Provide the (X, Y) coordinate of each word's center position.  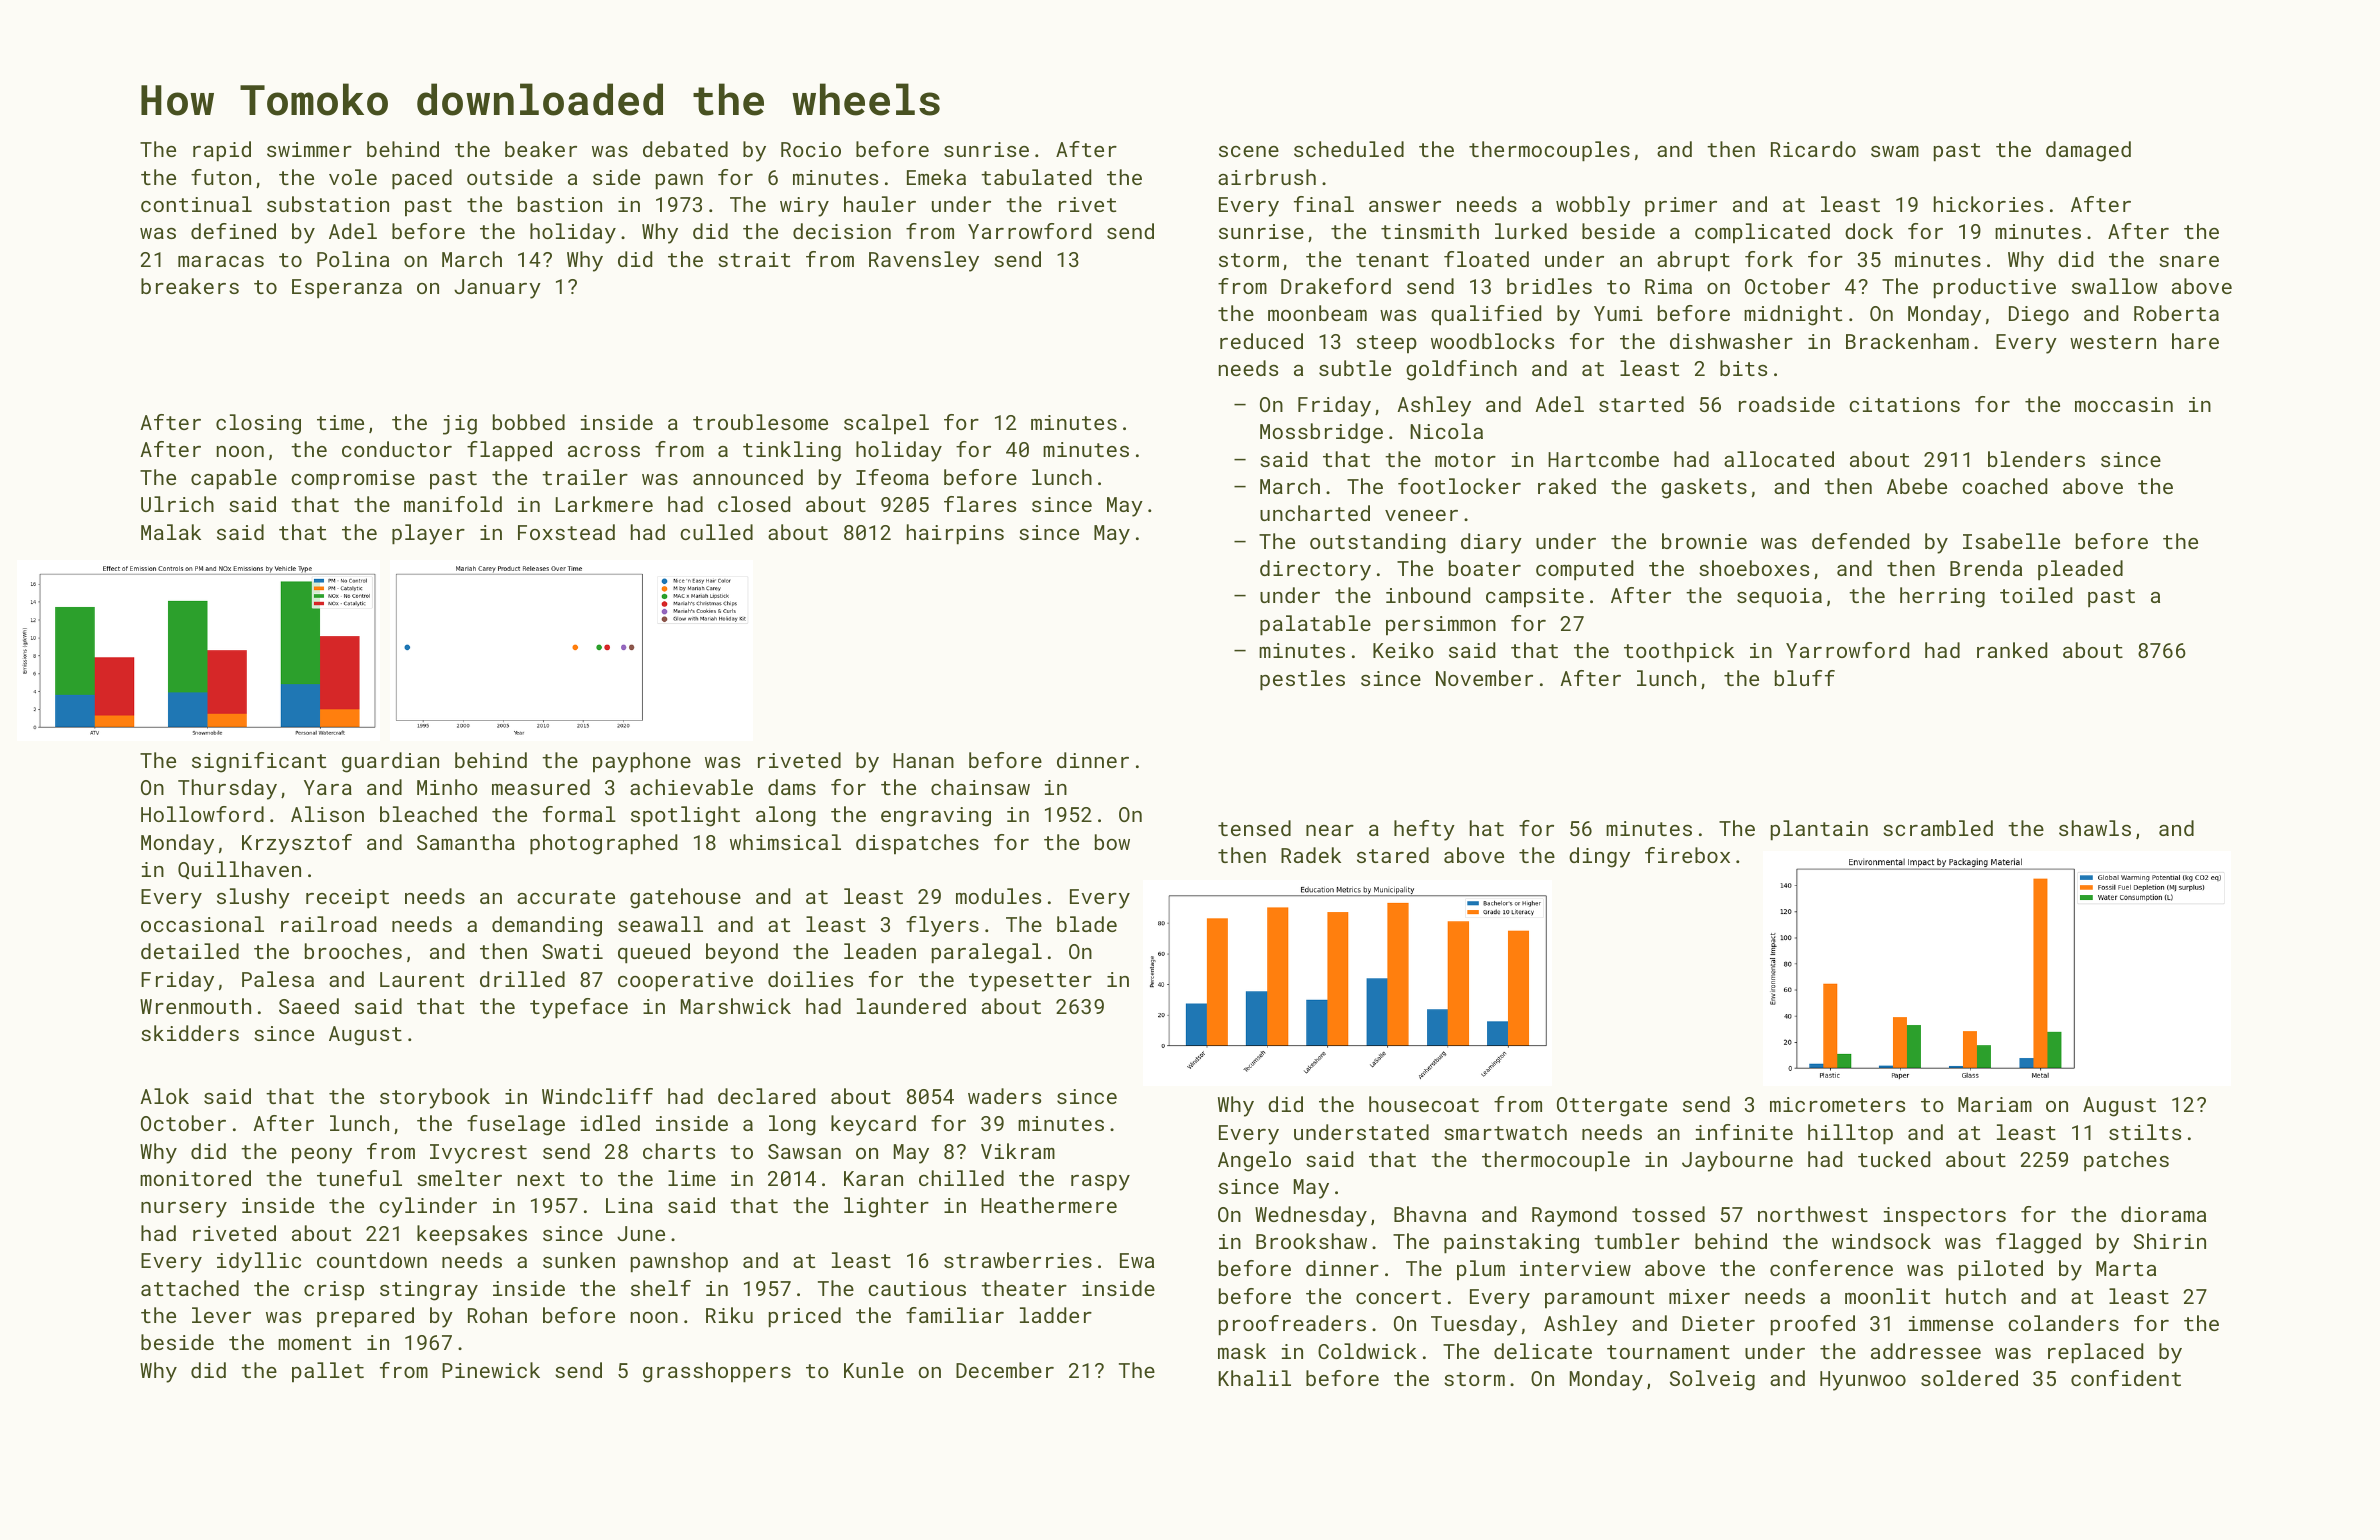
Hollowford (202, 814)
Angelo (1254, 1161)
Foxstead (566, 532)
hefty (1424, 830)
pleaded (2080, 570)
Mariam (1995, 1104)
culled (716, 532)
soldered (1969, 1378)
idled (610, 1123)
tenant (1392, 260)
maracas (221, 261)
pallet (328, 1372)
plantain (1819, 830)
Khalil (1254, 1378)
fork (1769, 259)
